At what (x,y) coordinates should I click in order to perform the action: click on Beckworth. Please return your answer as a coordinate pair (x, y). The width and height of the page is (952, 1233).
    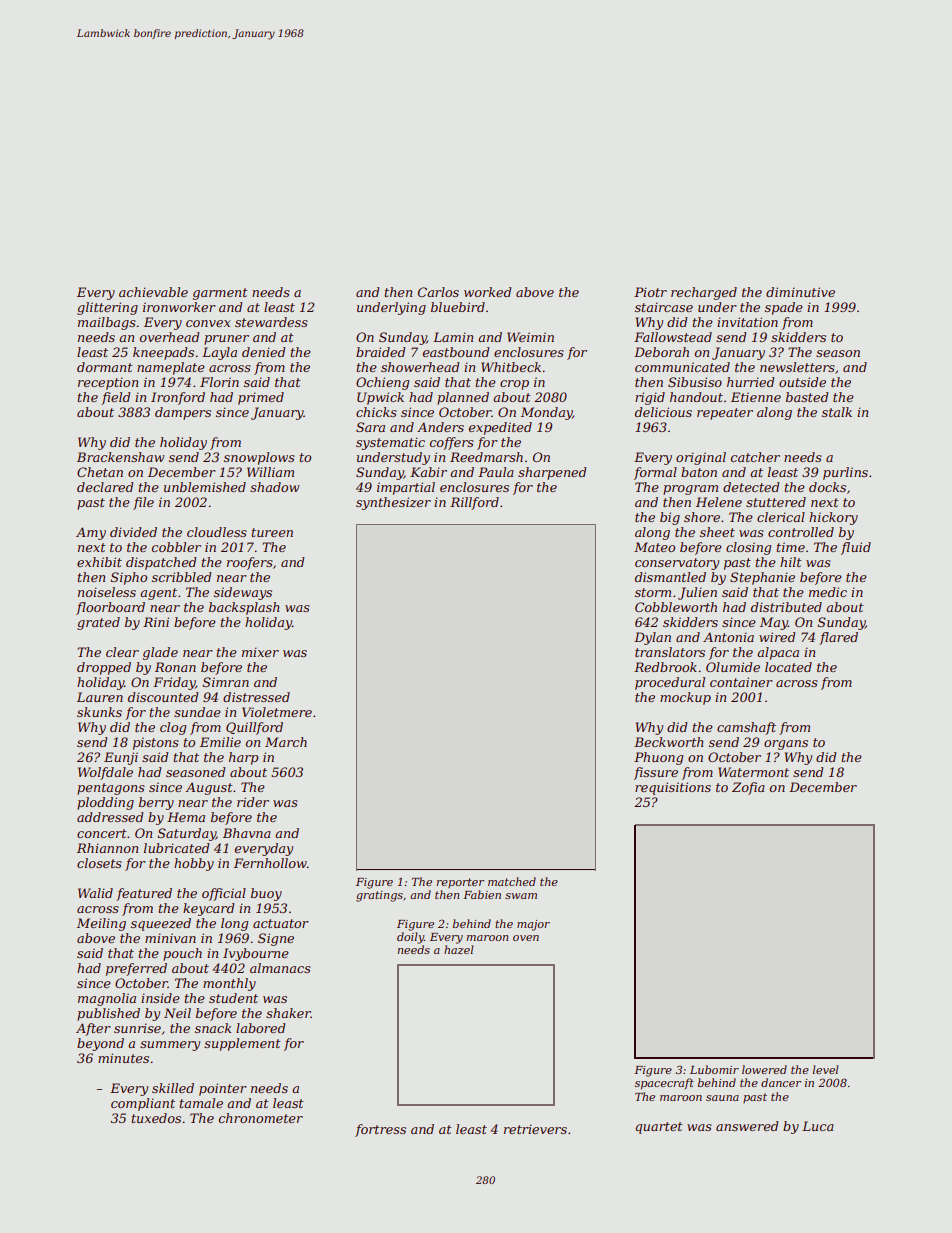
    Looking at the image, I should click on (669, 742).
